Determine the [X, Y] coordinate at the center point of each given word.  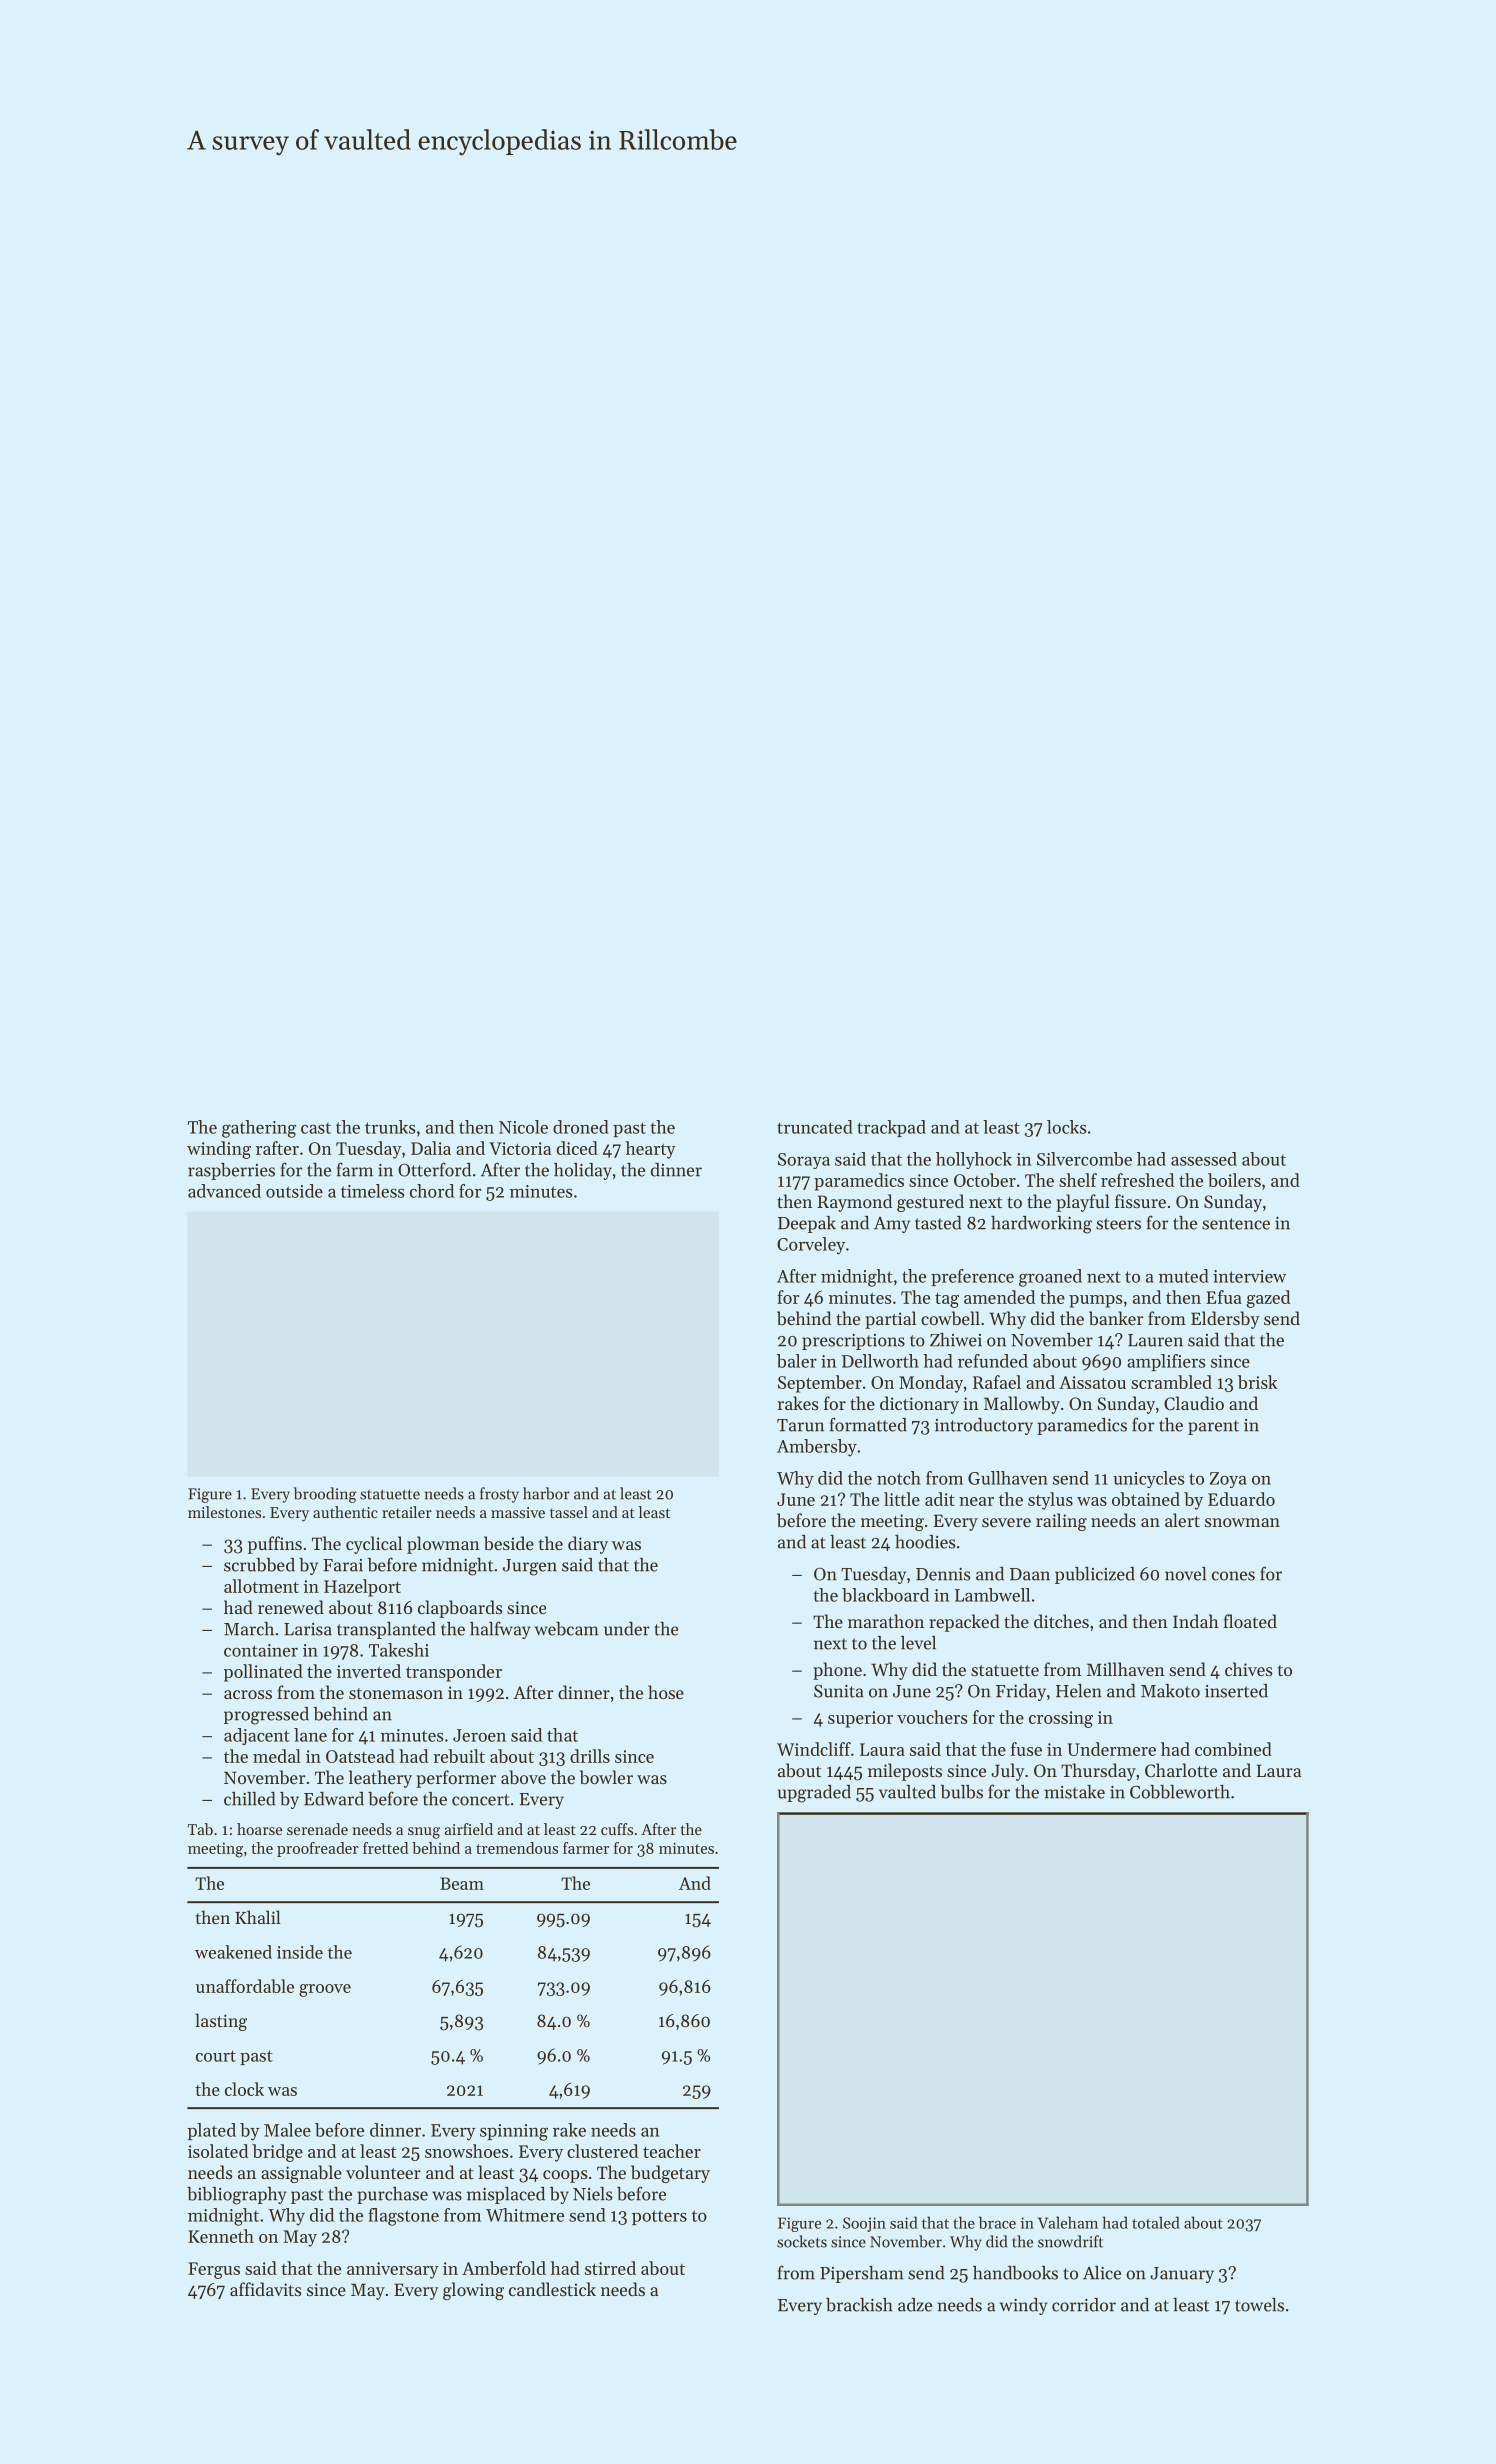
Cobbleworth [1180, 1792]
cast [316, 1128]
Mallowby [1022, 1405]
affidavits [266, 2289]
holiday [583, 1171]
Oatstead [360, 1756]
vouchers [932, 1717]
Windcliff [814, 1749]
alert [1182, 1520]
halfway [500, 1630]
